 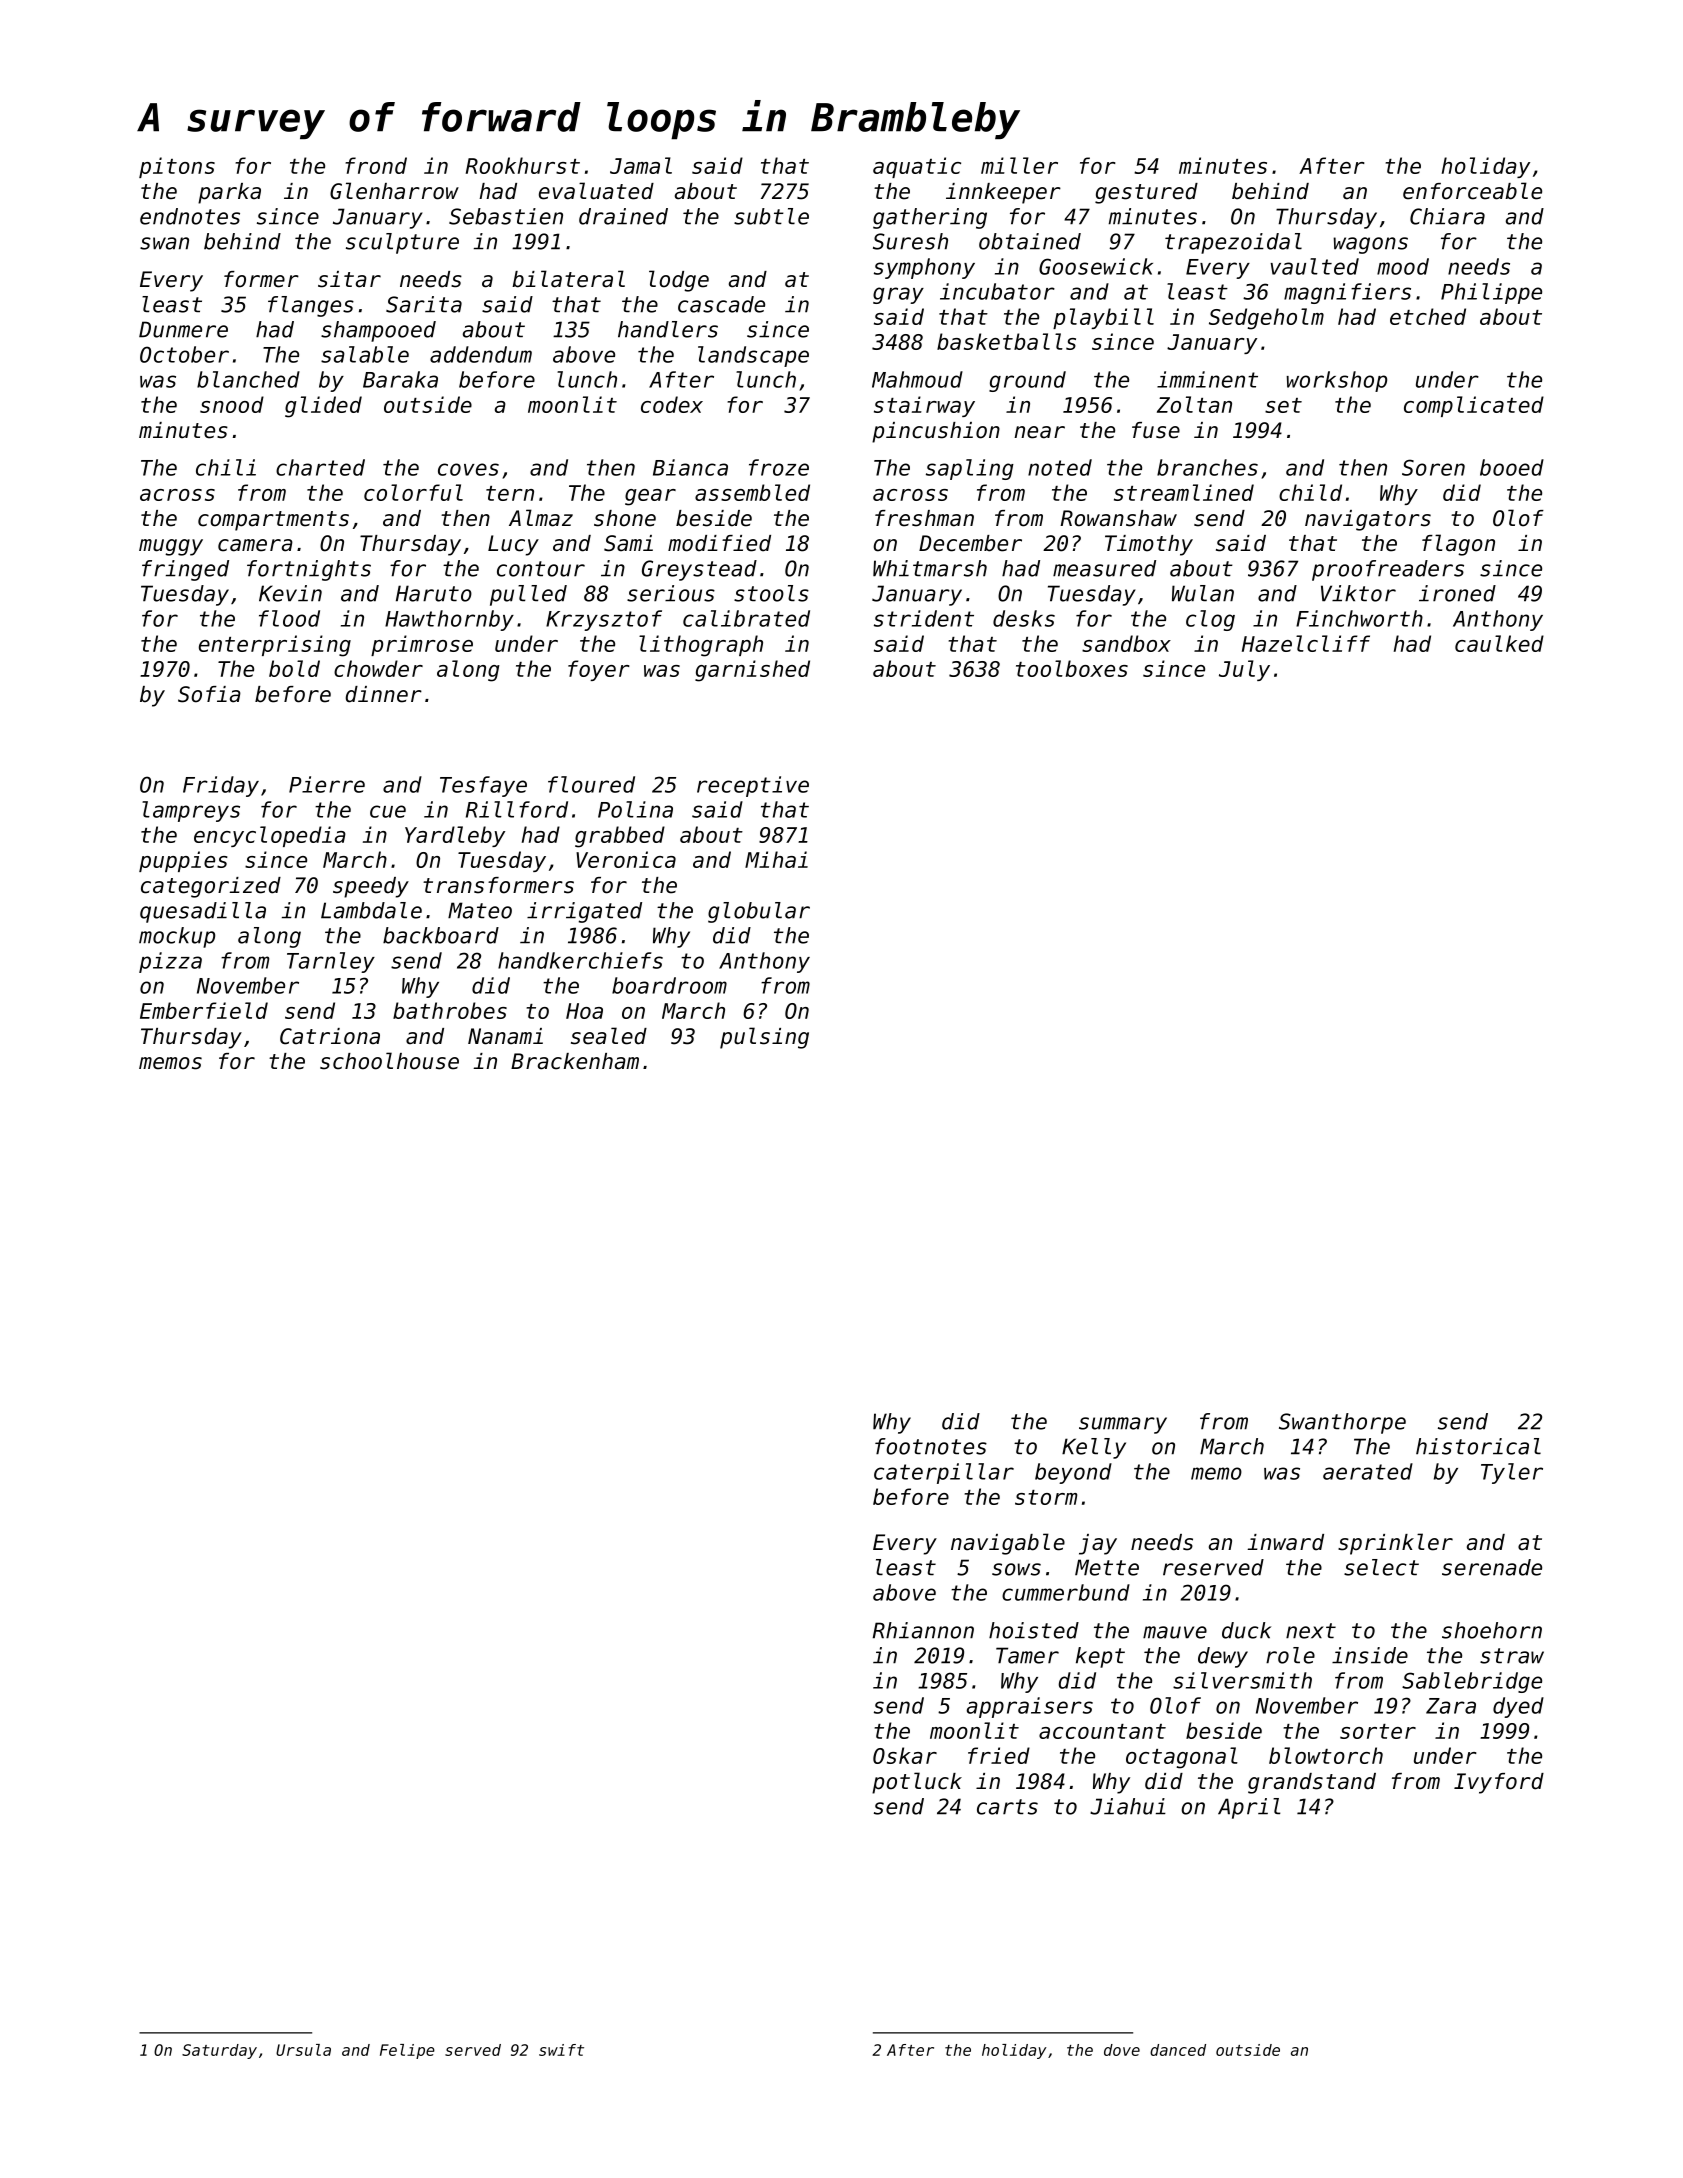 I want to click on danced, so click(x=1178, y=2050).
